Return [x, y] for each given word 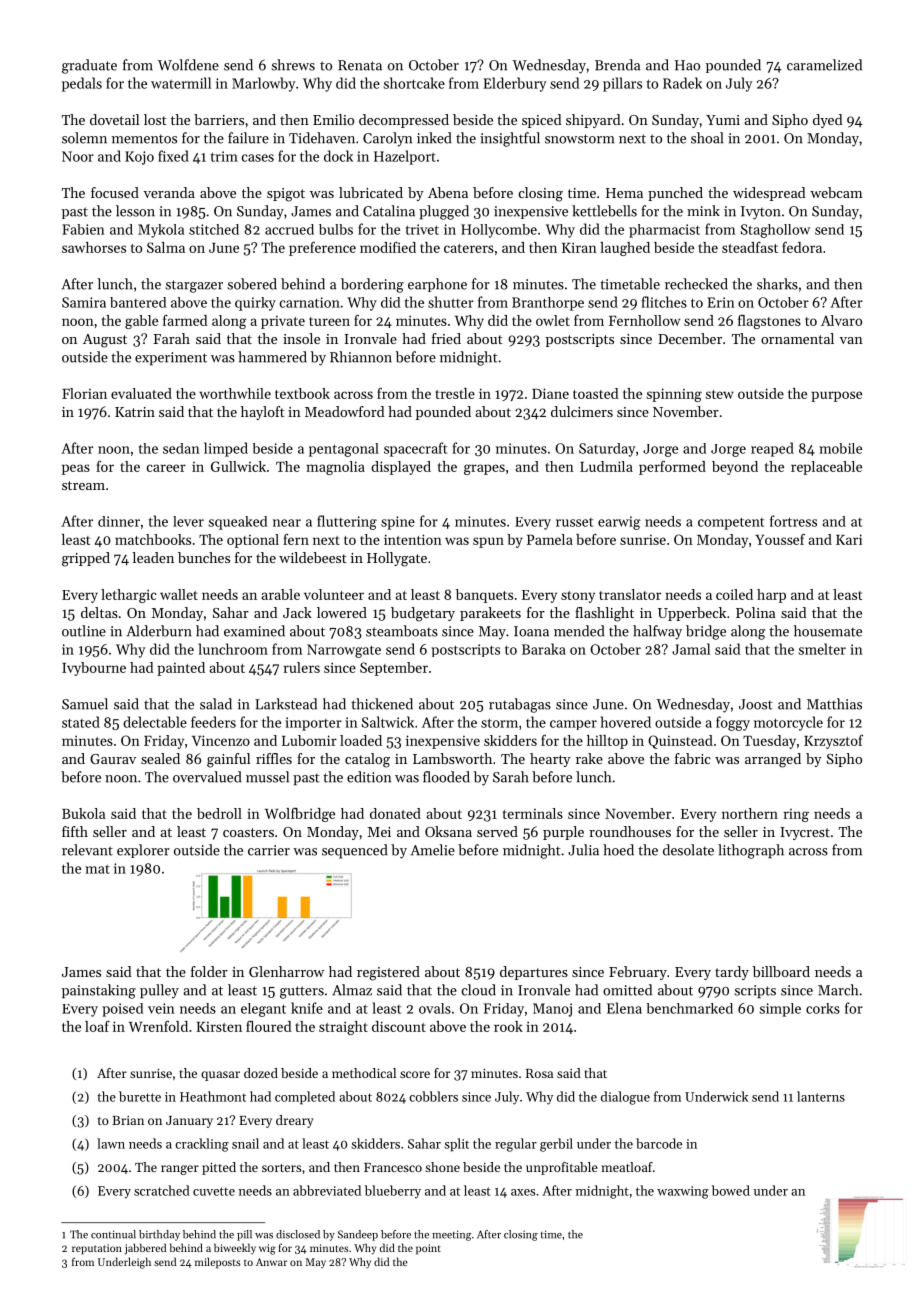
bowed [731, 1190]
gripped [86, 559]
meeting [452, 1235]
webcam [836, 192]
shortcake [414, 83]
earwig [619, 523]
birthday [159, 1235]
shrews [293, 65]
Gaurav [113, 759]
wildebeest [313, 557]
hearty [550, 760]
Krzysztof [833, 742]
